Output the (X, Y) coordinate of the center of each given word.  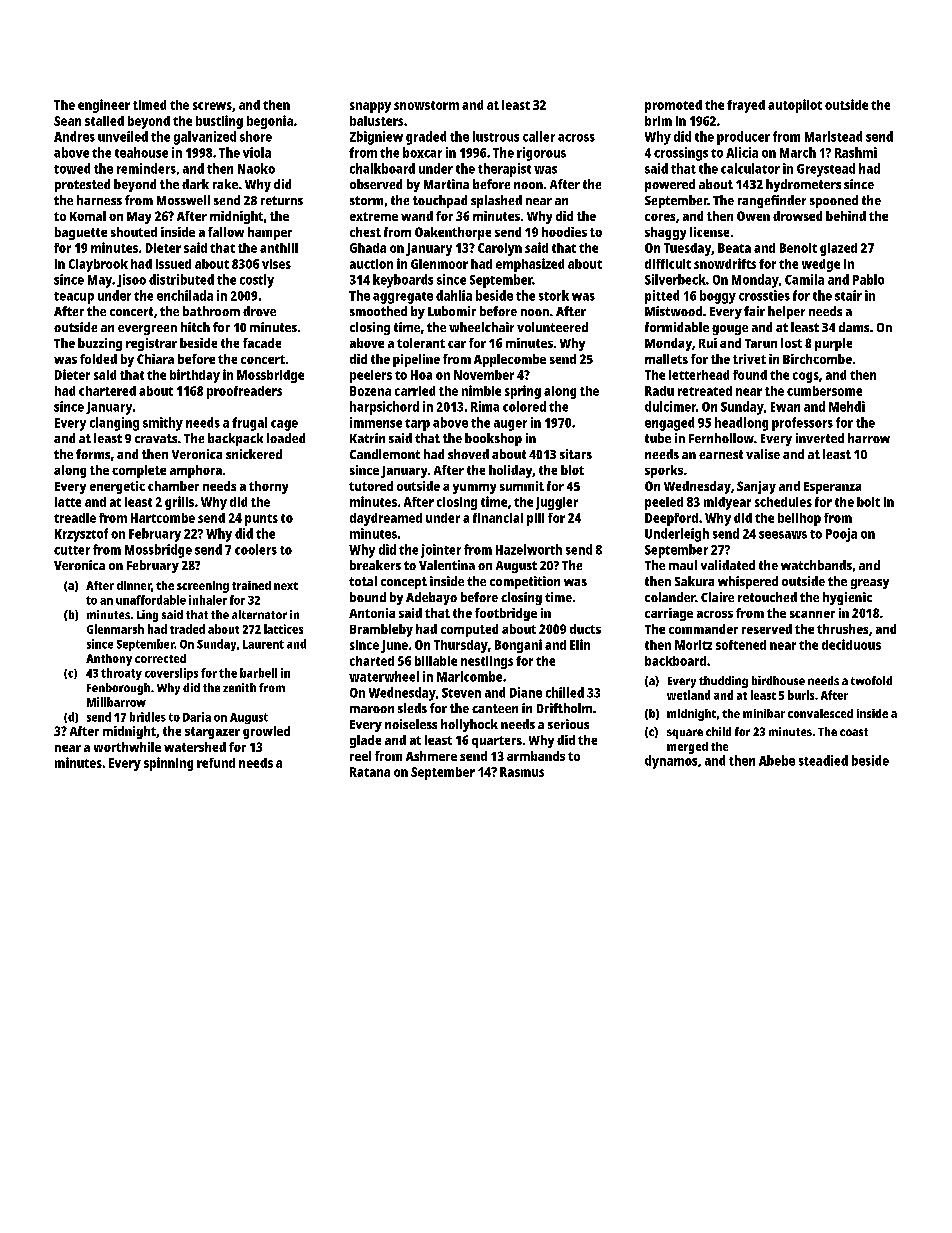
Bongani (518, 646)
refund (216, 763)
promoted (673, 106)
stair (848, 295)
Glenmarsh (115, 629)
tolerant (421, 343)
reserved (767, 629)
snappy (370, 107)
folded (98, 359)
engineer (104, 106)
